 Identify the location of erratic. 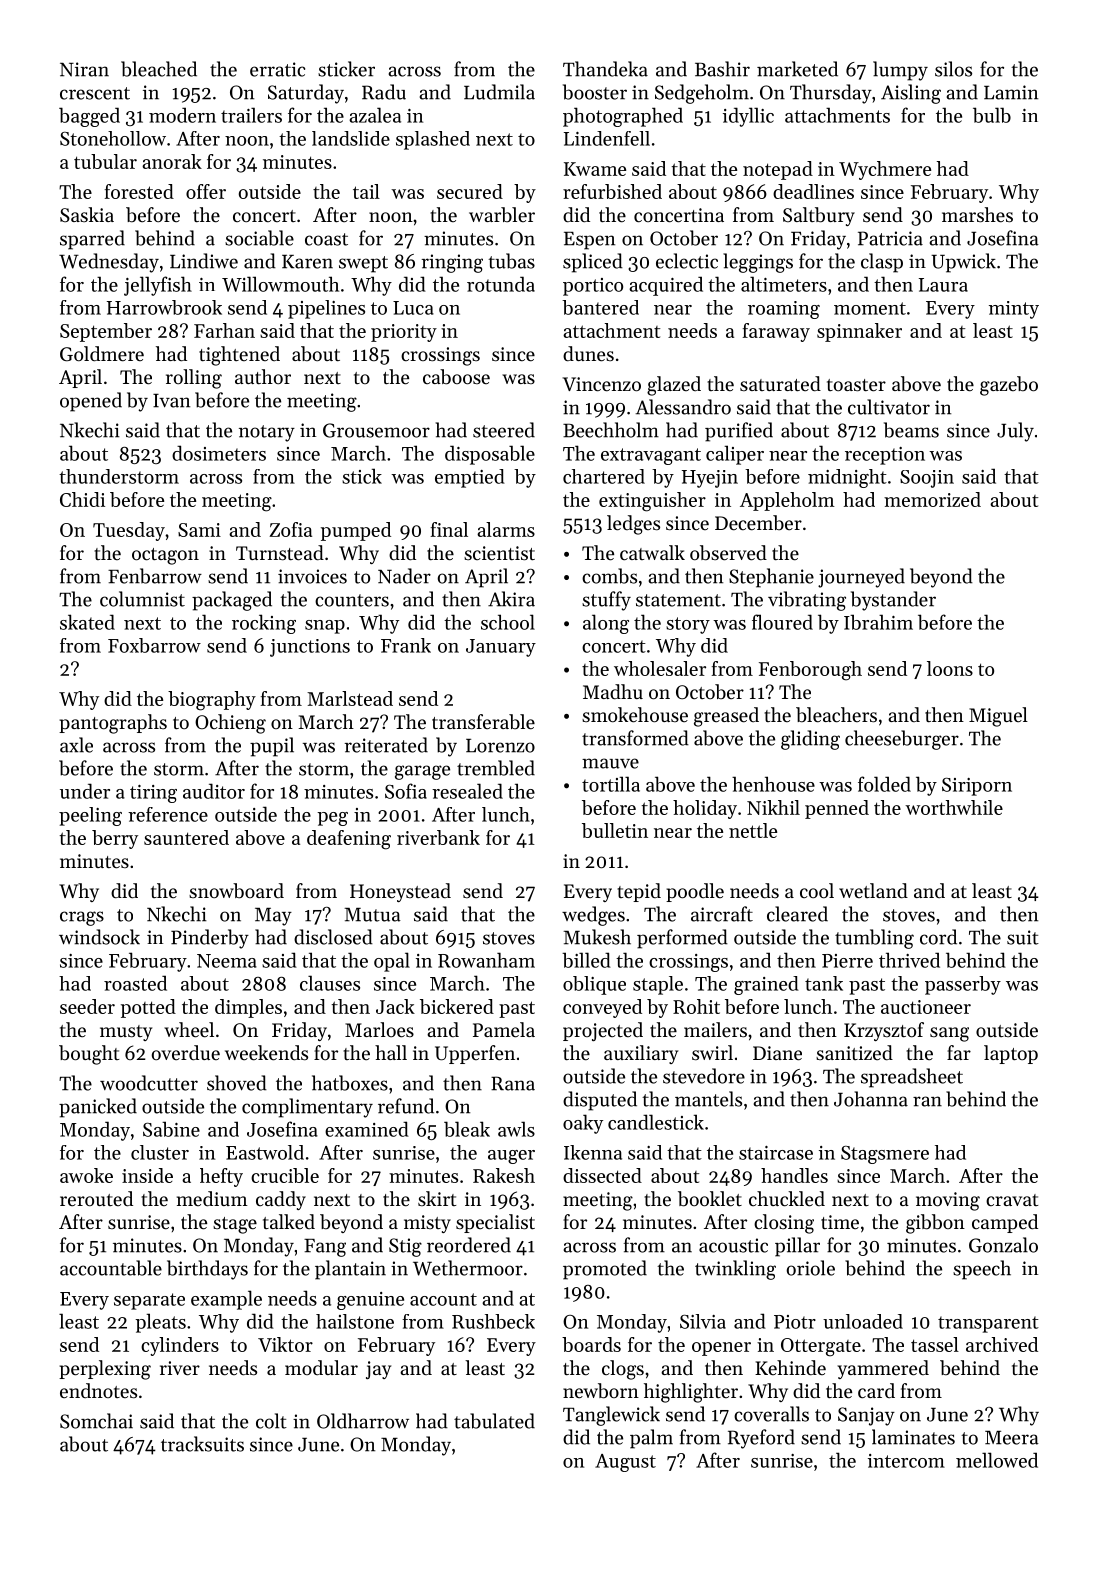
(277, 69).
